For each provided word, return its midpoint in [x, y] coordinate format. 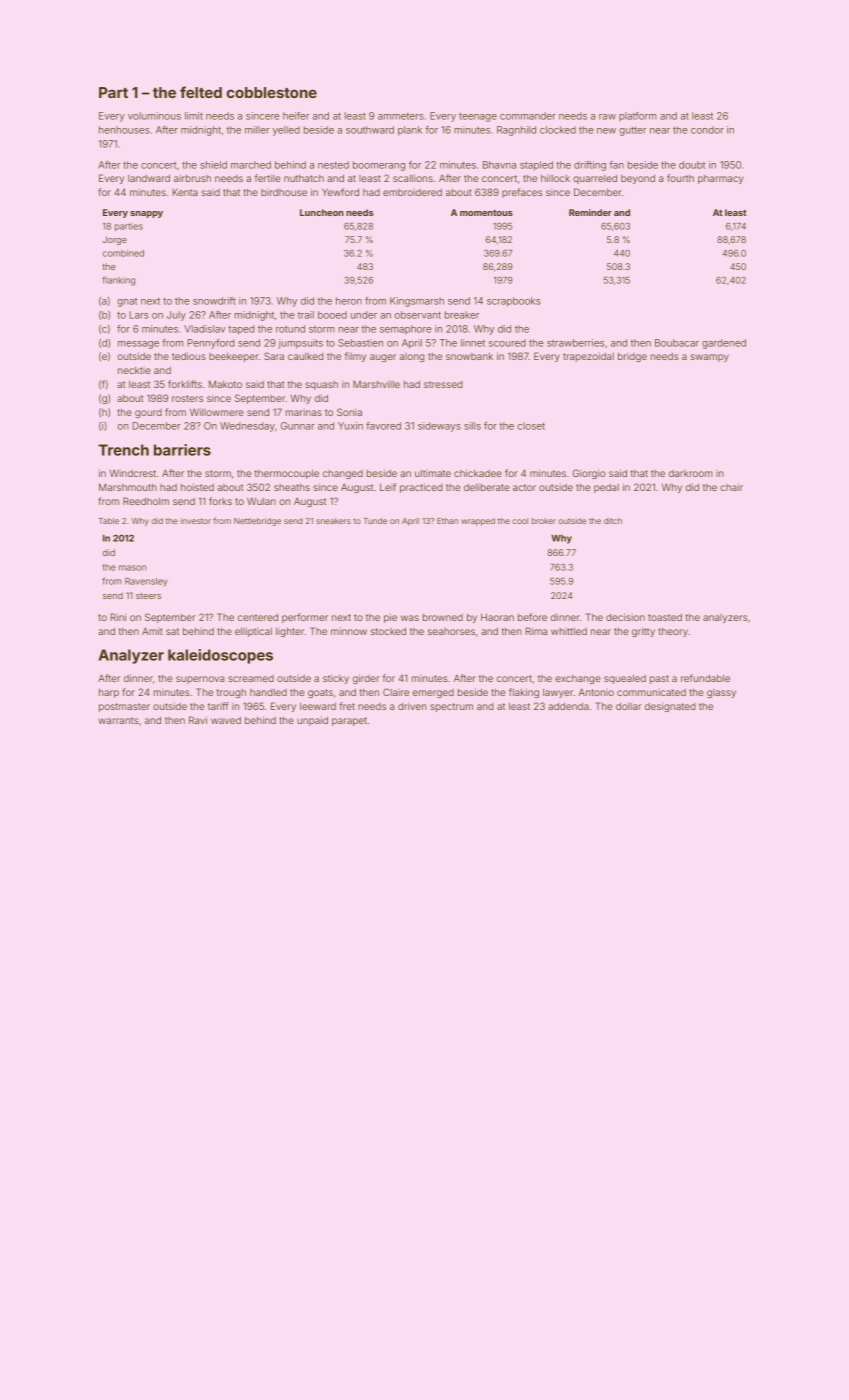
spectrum [451, 707]
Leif [388, 487]
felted [201, 92]
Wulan [261, 501]
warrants [119, 720]
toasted [665, 617]
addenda [568, 706]
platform [638, 116]
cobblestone [272, 92]
